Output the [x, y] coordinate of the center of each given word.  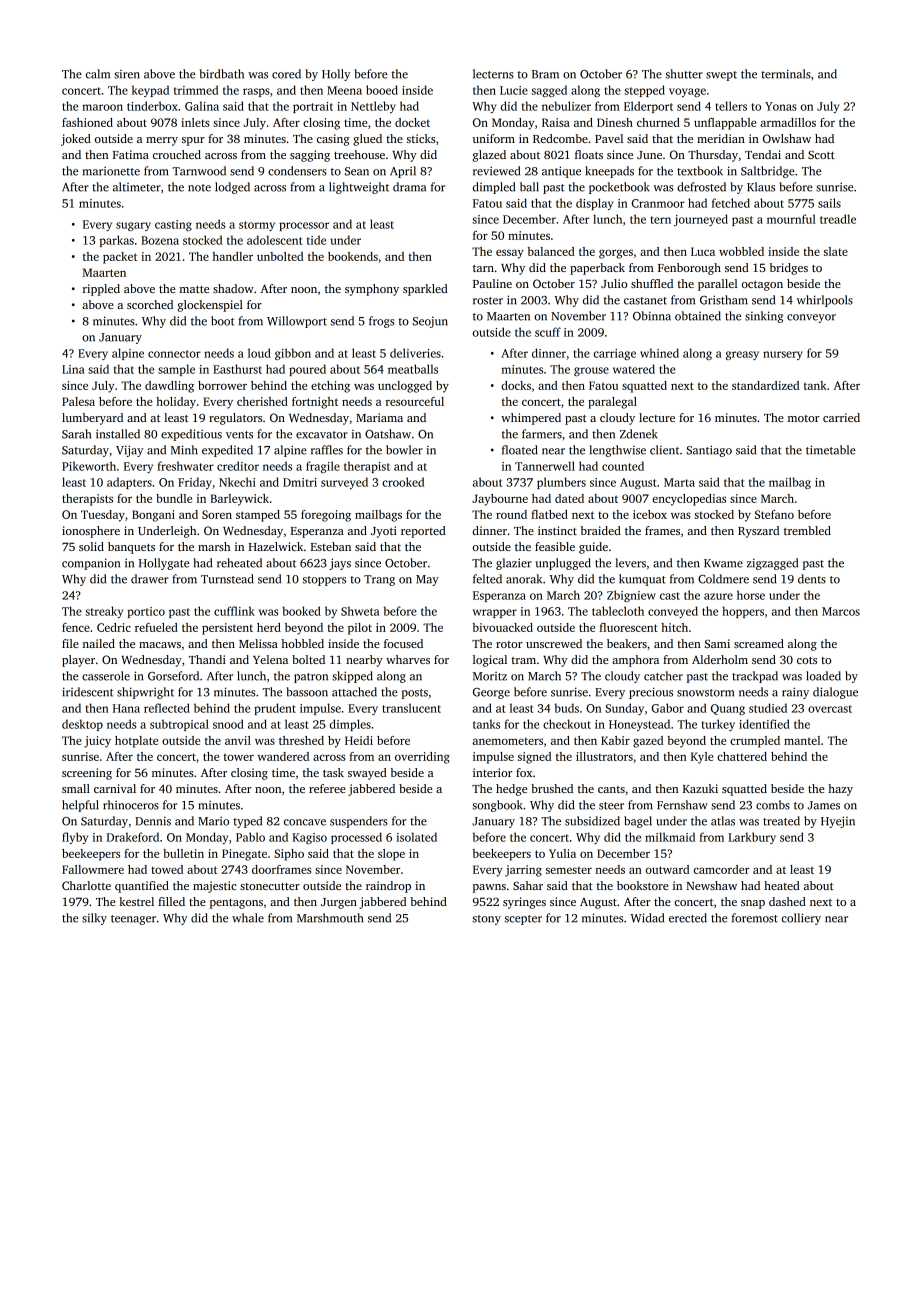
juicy [97, 742]
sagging [310, 156]
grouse [591, 371]
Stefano [774, 514]
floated [520, 450]
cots [807, 660]
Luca [703, 251]
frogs [382, 322]
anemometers [508, 741]
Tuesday [103, 516]
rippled [101, 290]
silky [94, 919]
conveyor [811, 318]
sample [176, 370]
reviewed [496, 171]
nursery [783, 355]
